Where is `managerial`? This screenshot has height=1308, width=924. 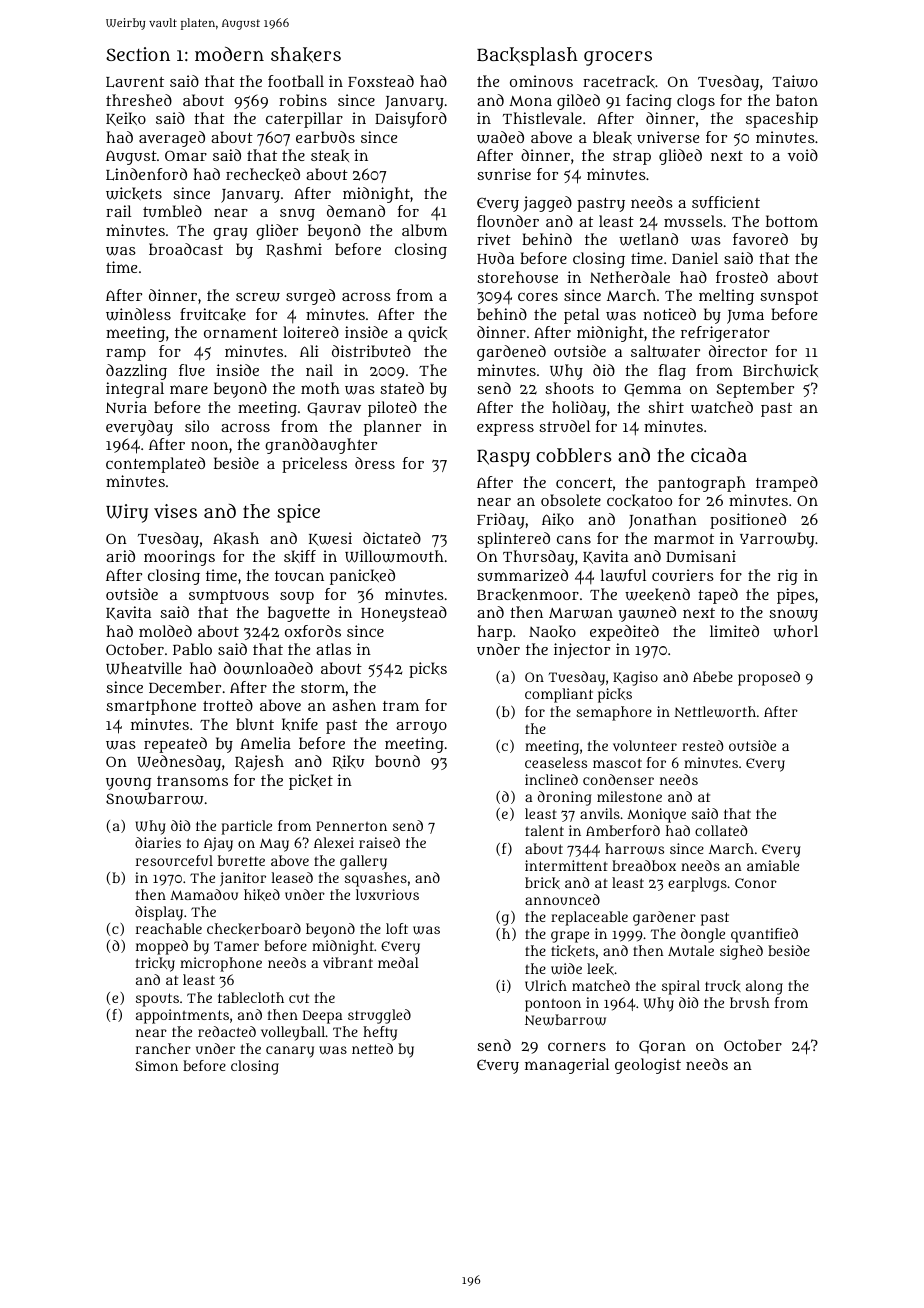 managerial is located at coordinates (567, 1066).
